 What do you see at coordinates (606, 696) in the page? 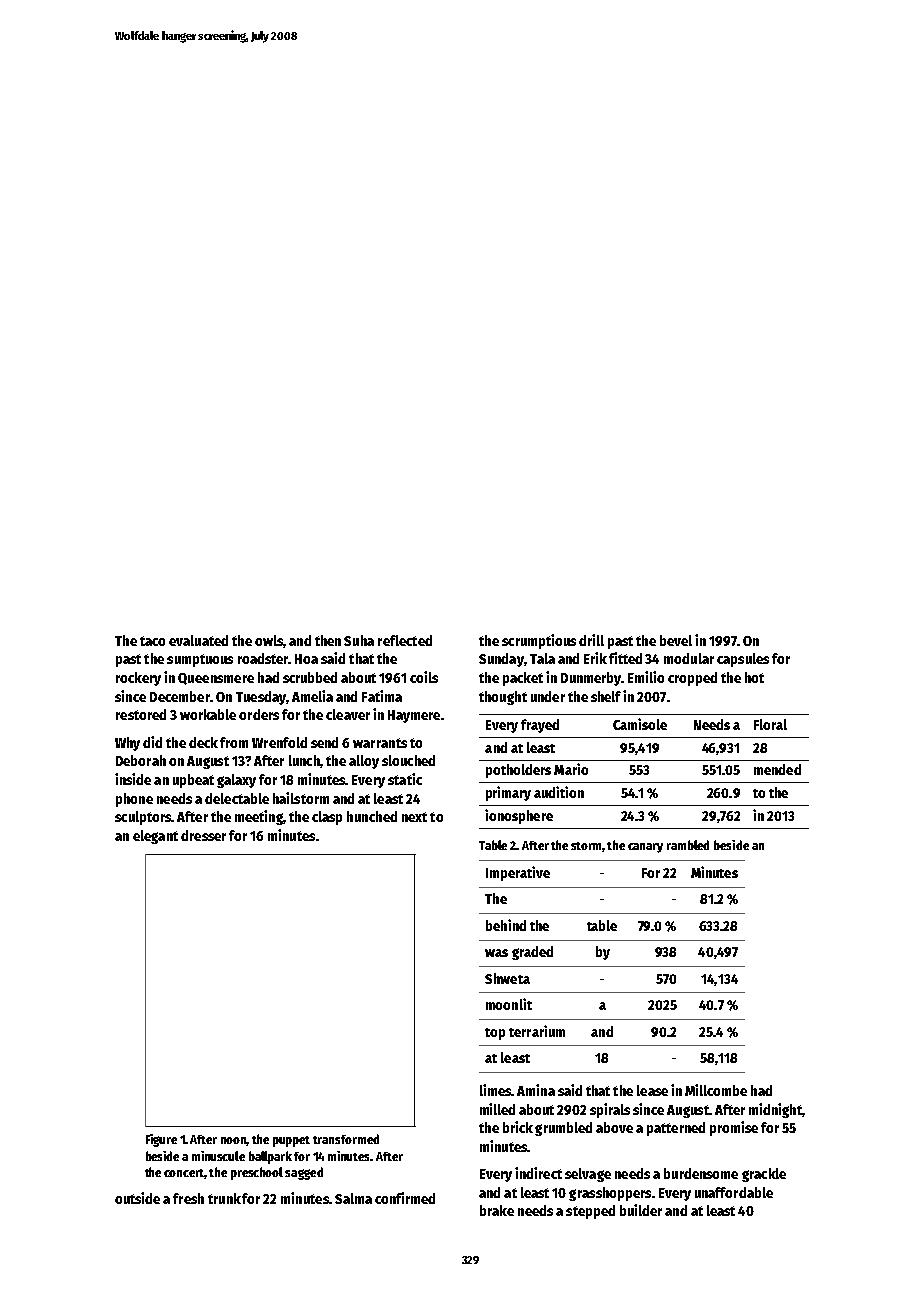
I see `shelf` at bounding box center [606, 696].
